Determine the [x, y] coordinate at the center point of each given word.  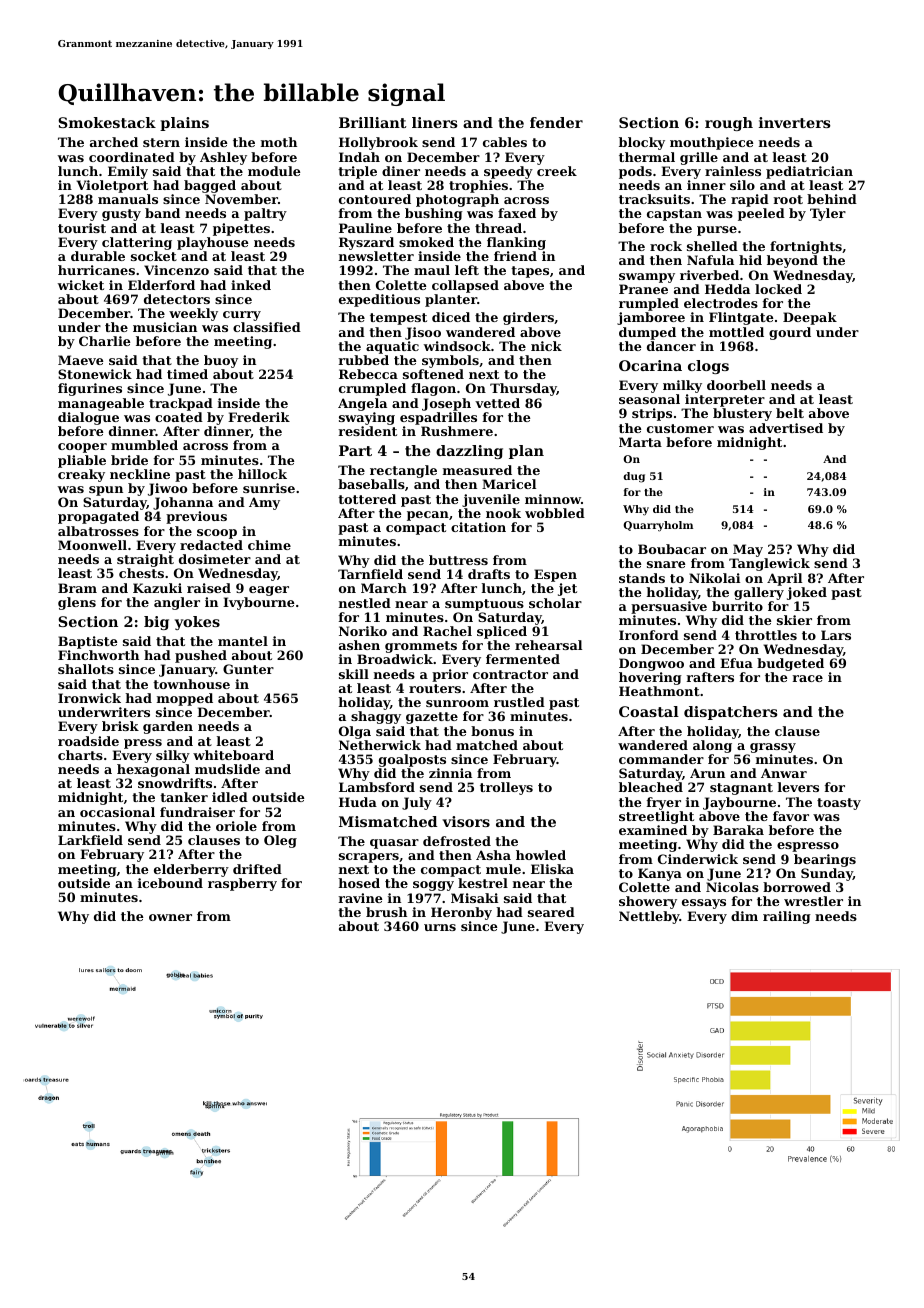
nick [546, 346]
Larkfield [90, 840]
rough [729, 124]
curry [242, 316]
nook [503, 513]
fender [556, 122]
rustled [519, 702]
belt [790, 413]
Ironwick [89, 698]
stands [642, 578]
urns [440, 927]
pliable [82, 461]
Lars [836, 635]
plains [184, 124]
